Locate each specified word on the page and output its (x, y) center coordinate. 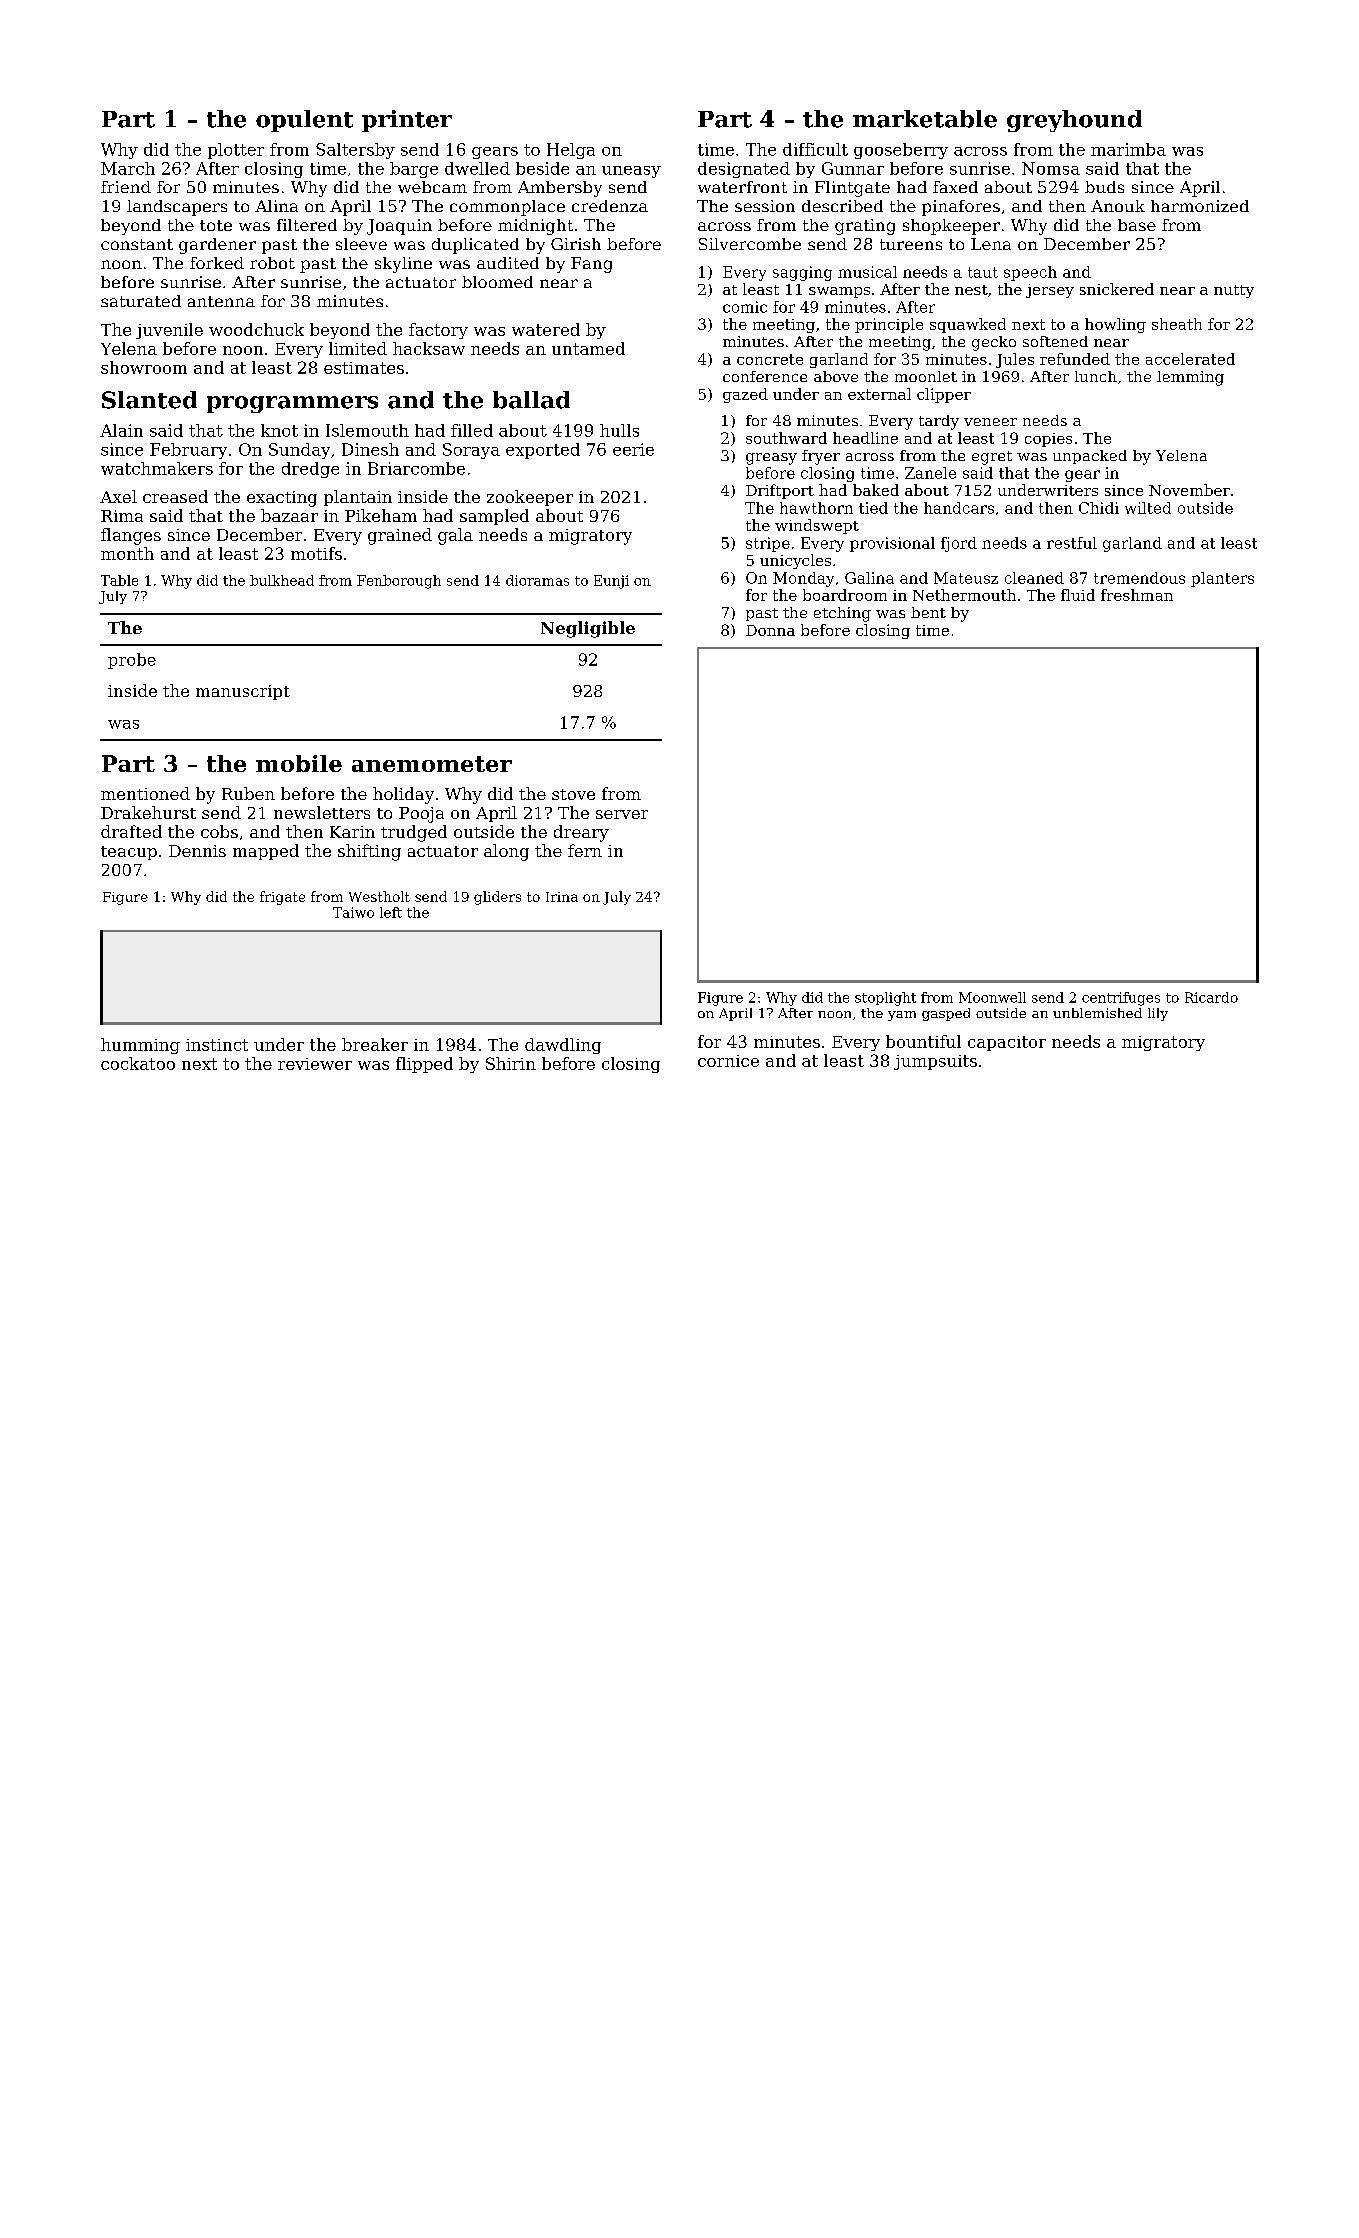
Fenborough (399, 582)
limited (358, 348)
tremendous (1139, 578)
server (622, 814)
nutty (1234, 291)
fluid (1078, 595)
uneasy (631, 172)
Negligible (588, 629)
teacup (129, 853)
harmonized (1200, 206)
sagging (802, 273)
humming (140, 1046)
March (128, 168)
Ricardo (1211, 997)
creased (175, 496)
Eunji (611, 582)
